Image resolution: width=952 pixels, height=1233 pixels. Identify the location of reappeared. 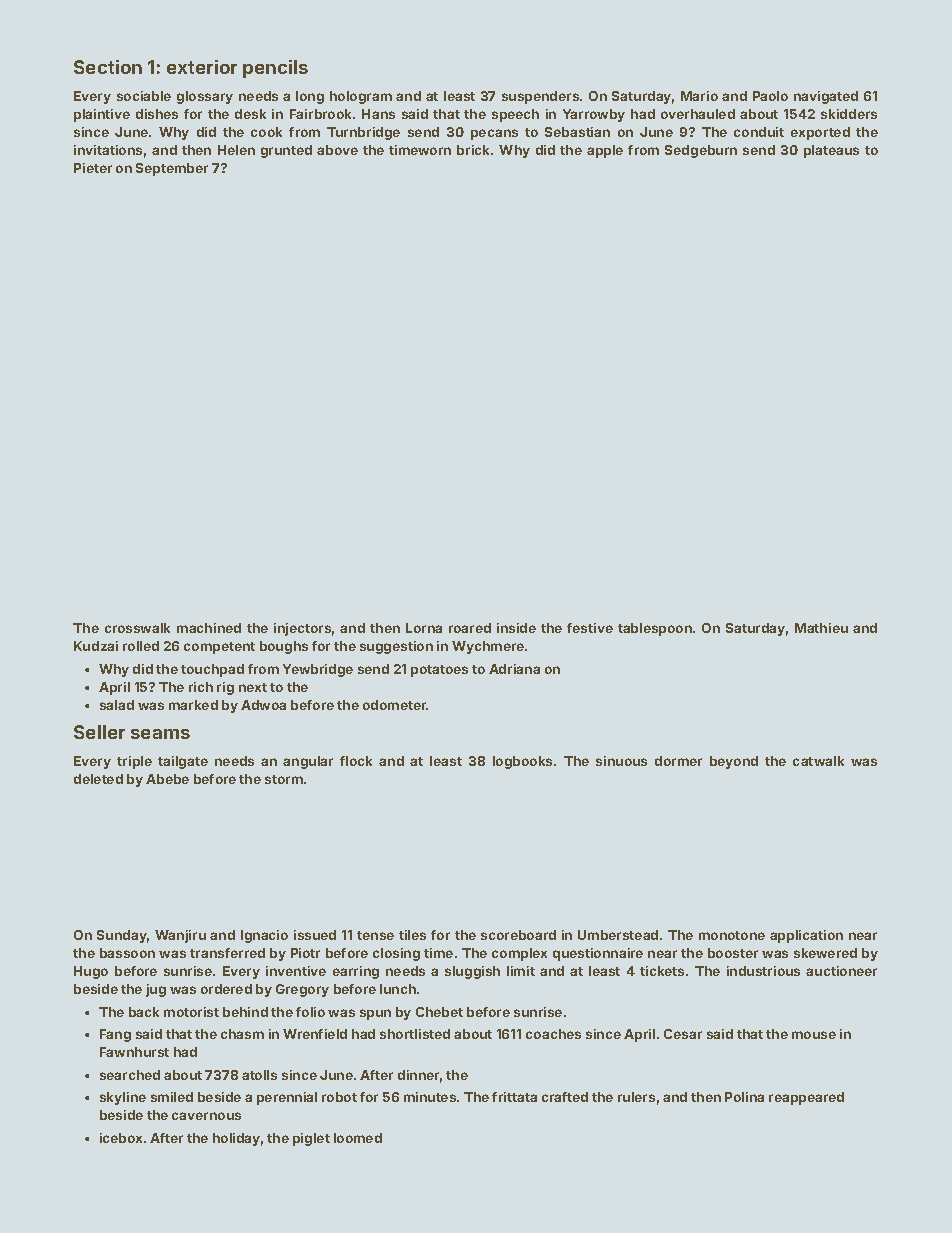
(806, 1098).
